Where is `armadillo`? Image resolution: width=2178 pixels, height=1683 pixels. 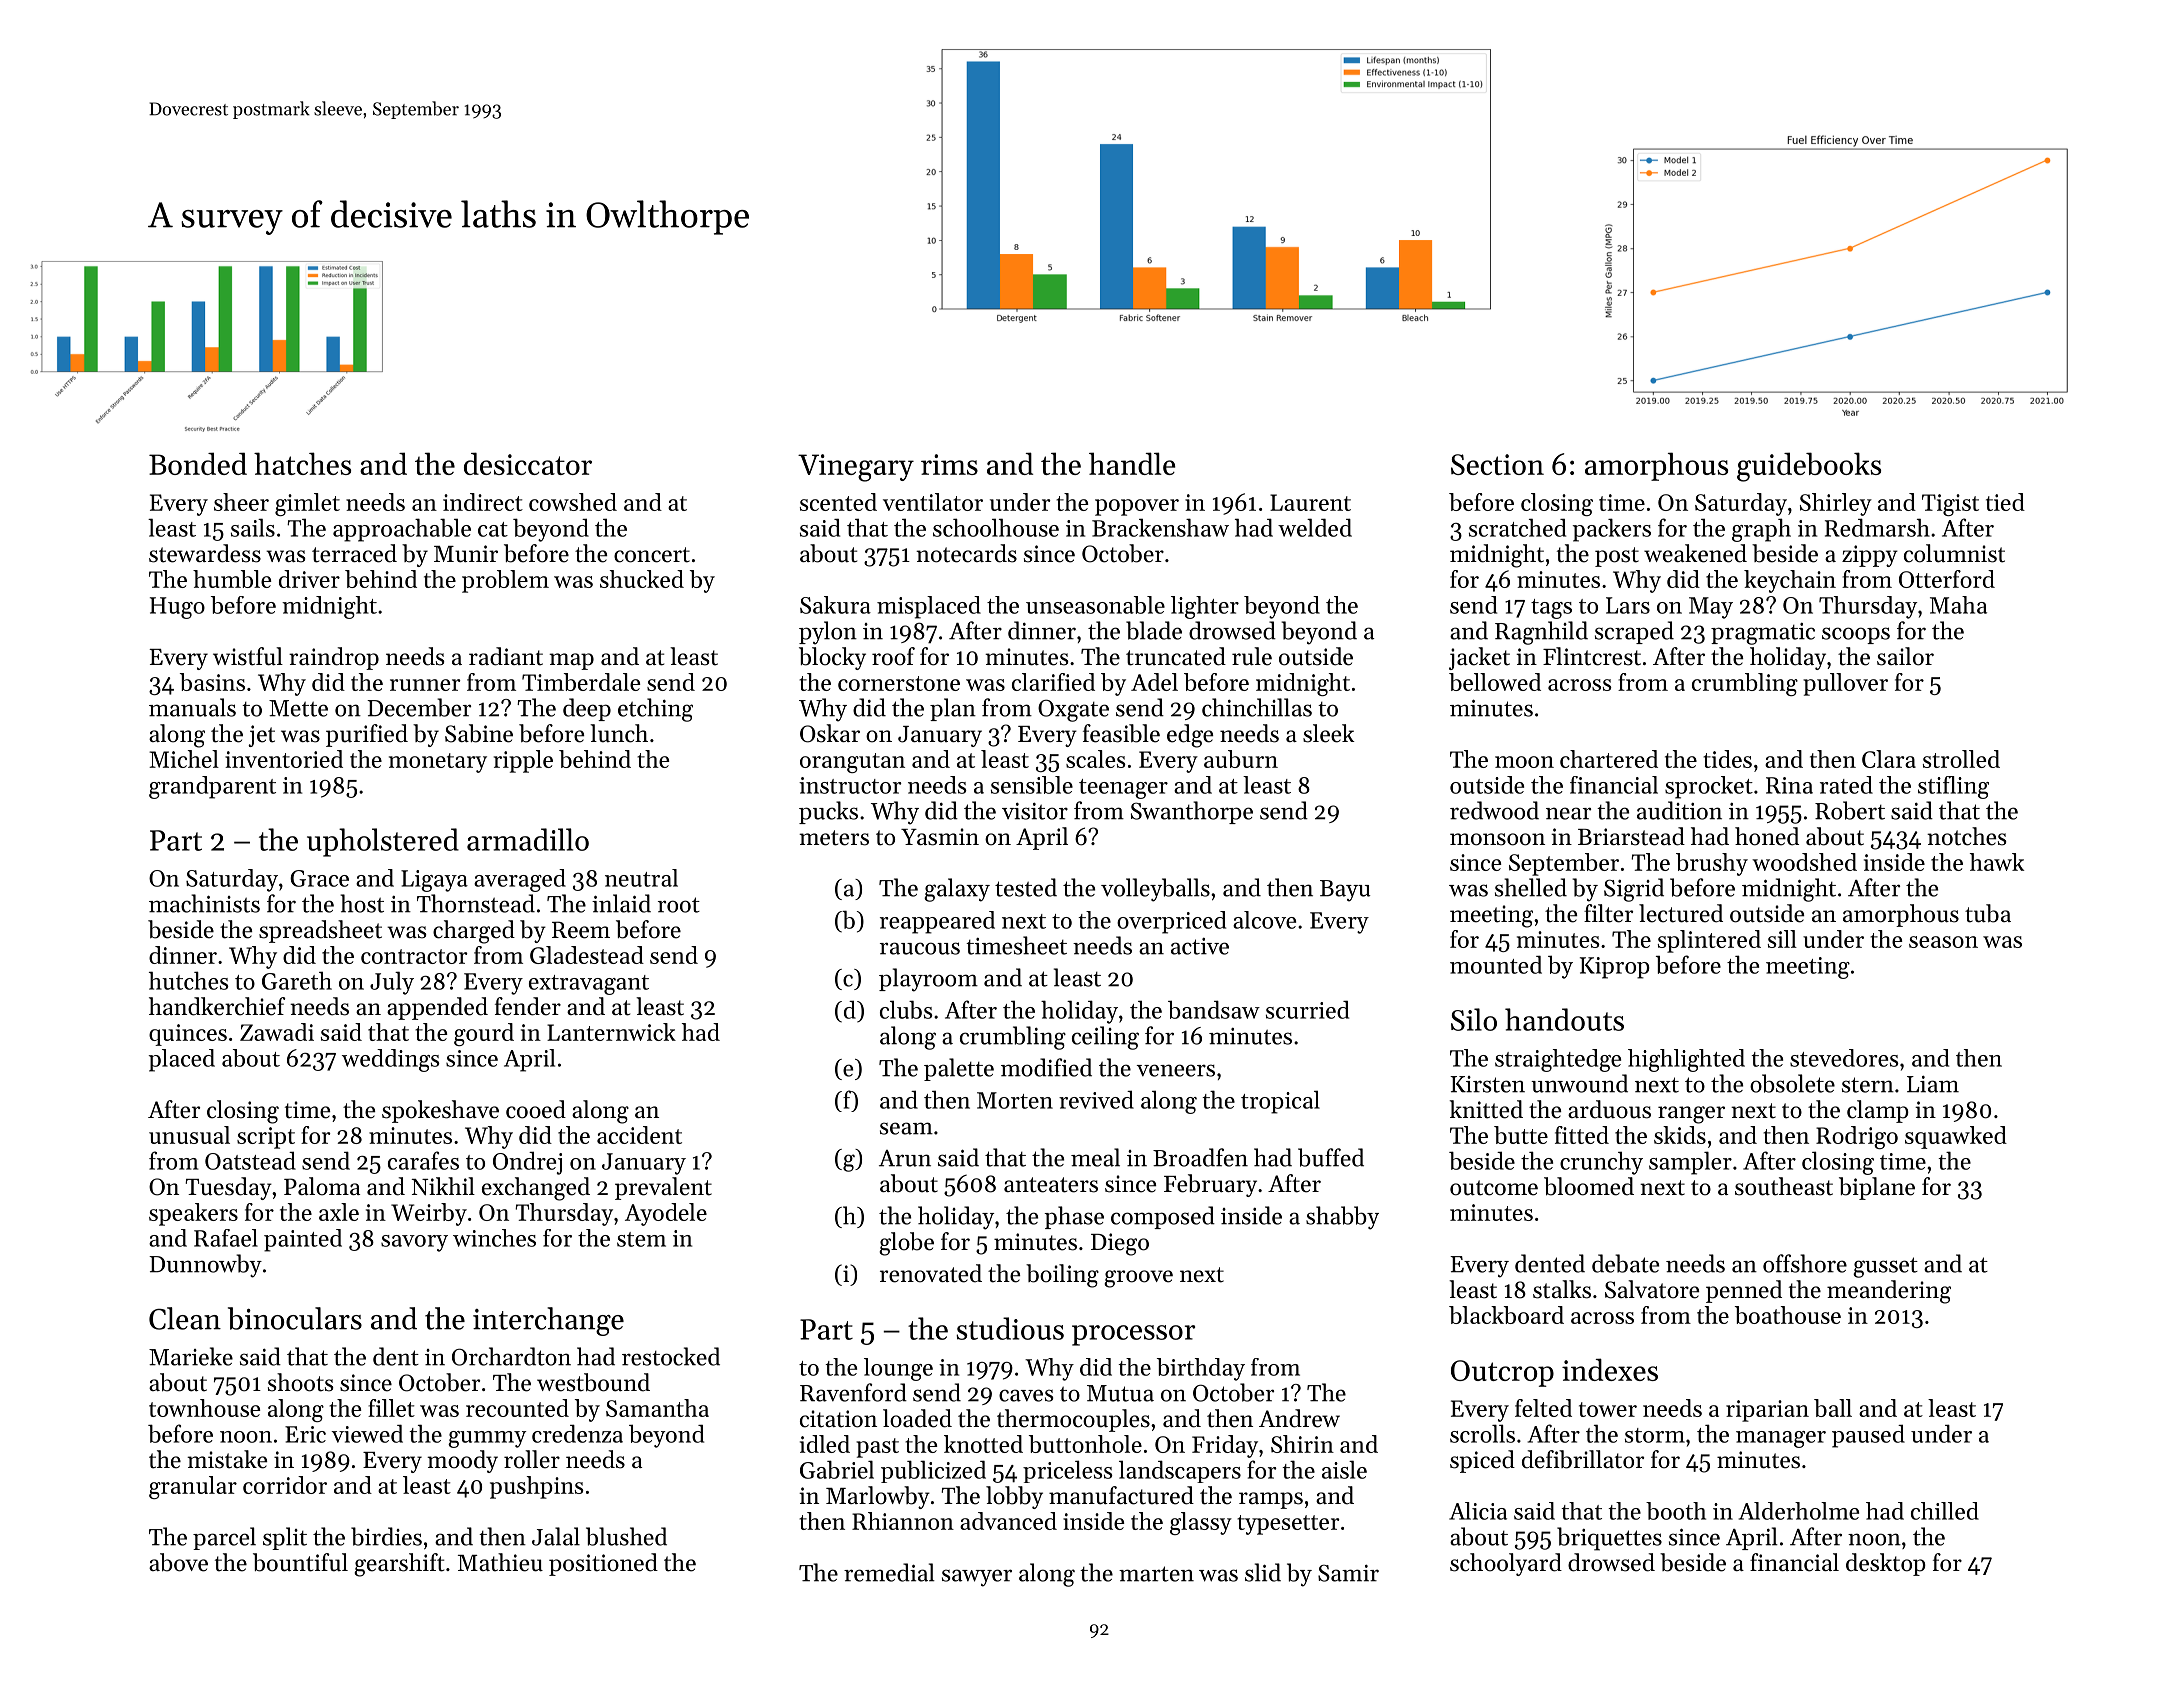 armadillo is located at coordinates (528, 839).
